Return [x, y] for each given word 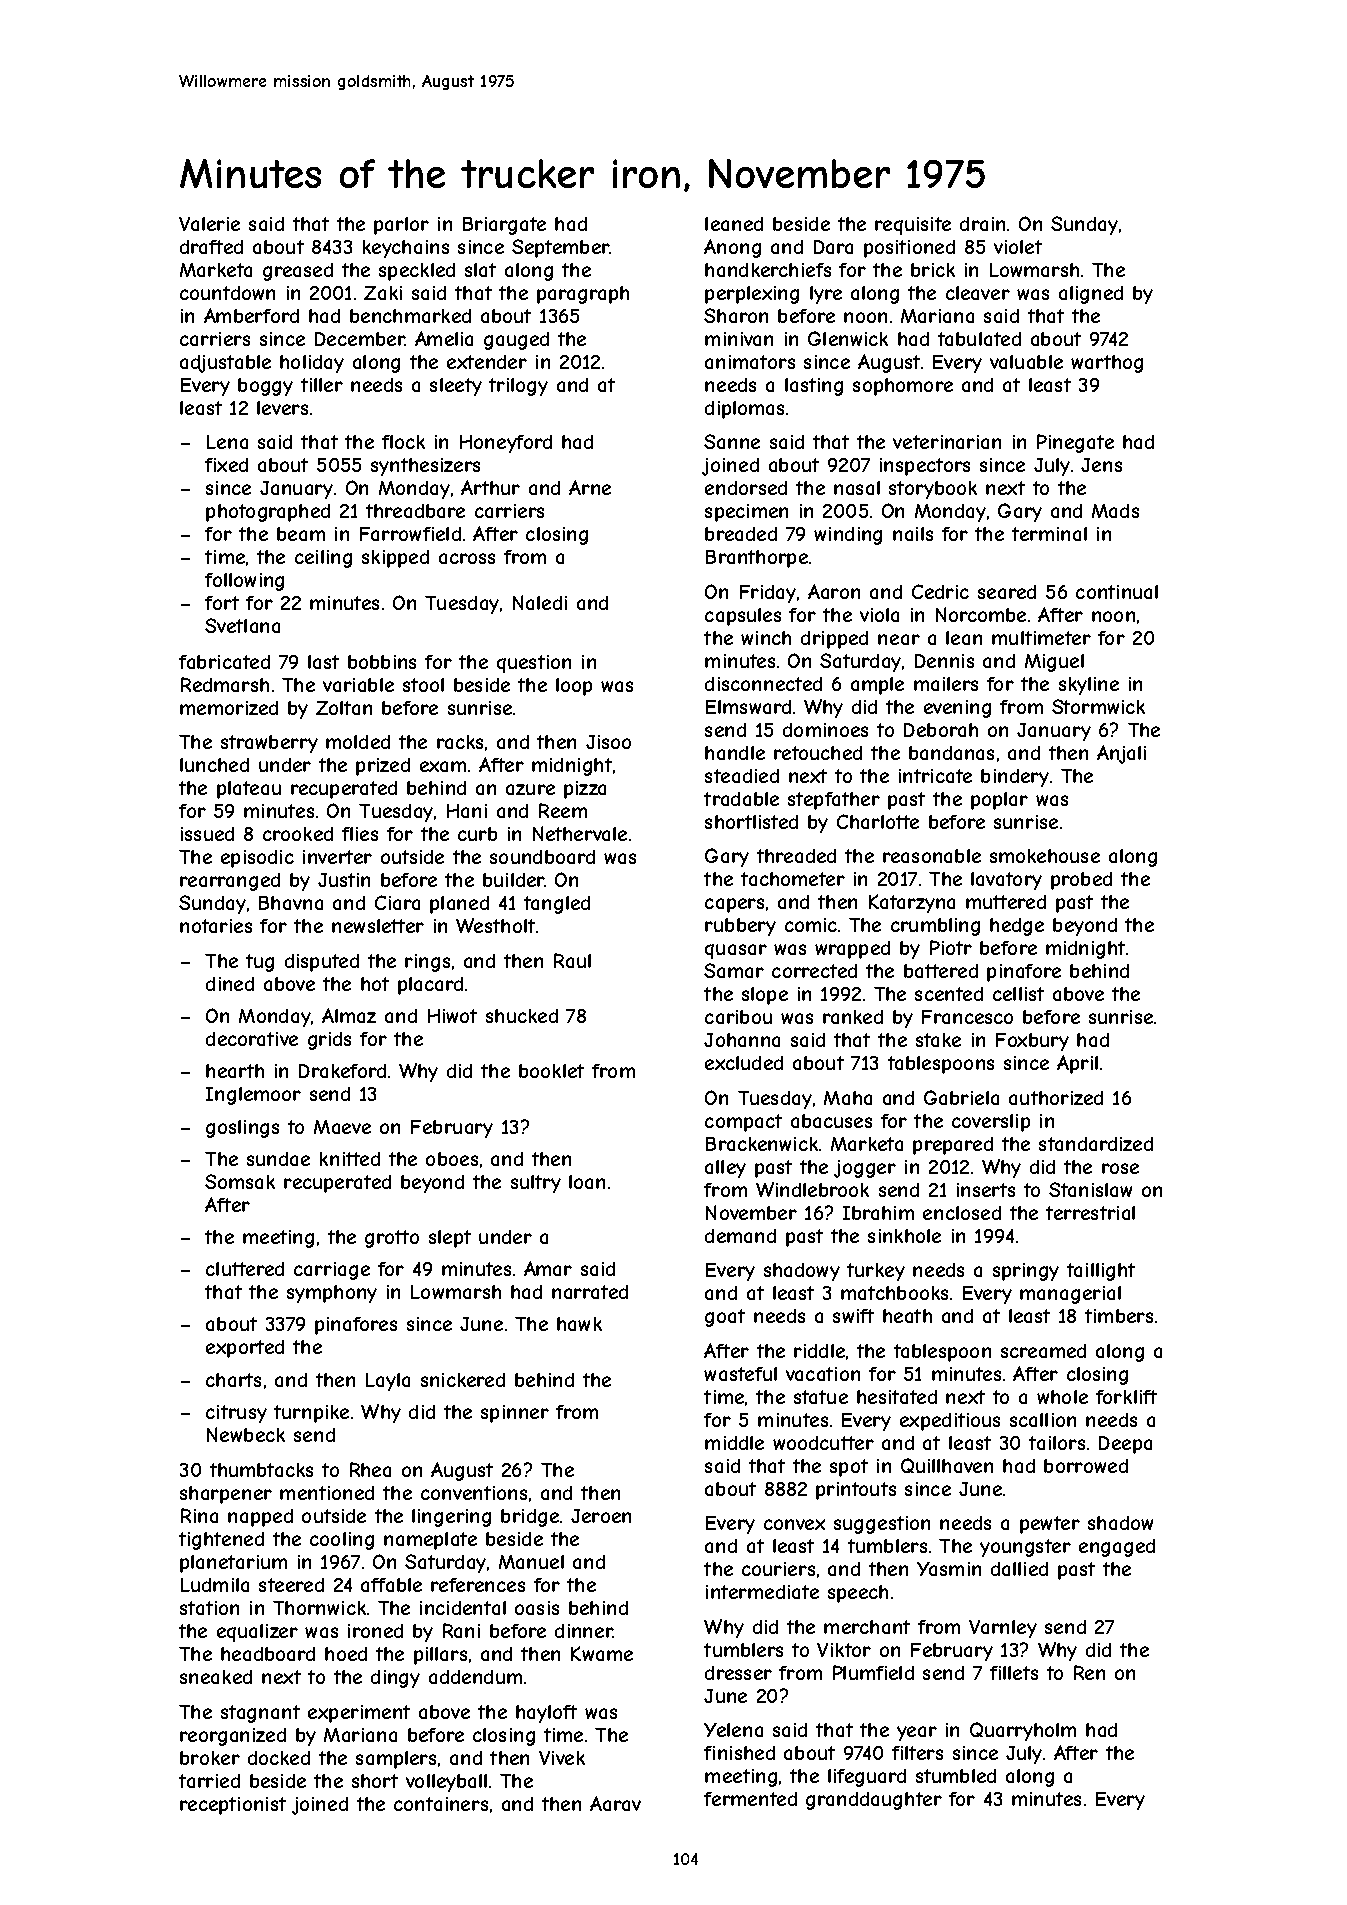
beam [301, 534]
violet [1018, 247]
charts [233, 1380]
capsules [743, 617]
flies [360, 834]
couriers [778, 1569]
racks [460, 742]
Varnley [1003, 1629]
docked [279, 1758]
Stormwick [1098, 706]
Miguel [1054, 663]
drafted [211, 247]
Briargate [504, 226]
